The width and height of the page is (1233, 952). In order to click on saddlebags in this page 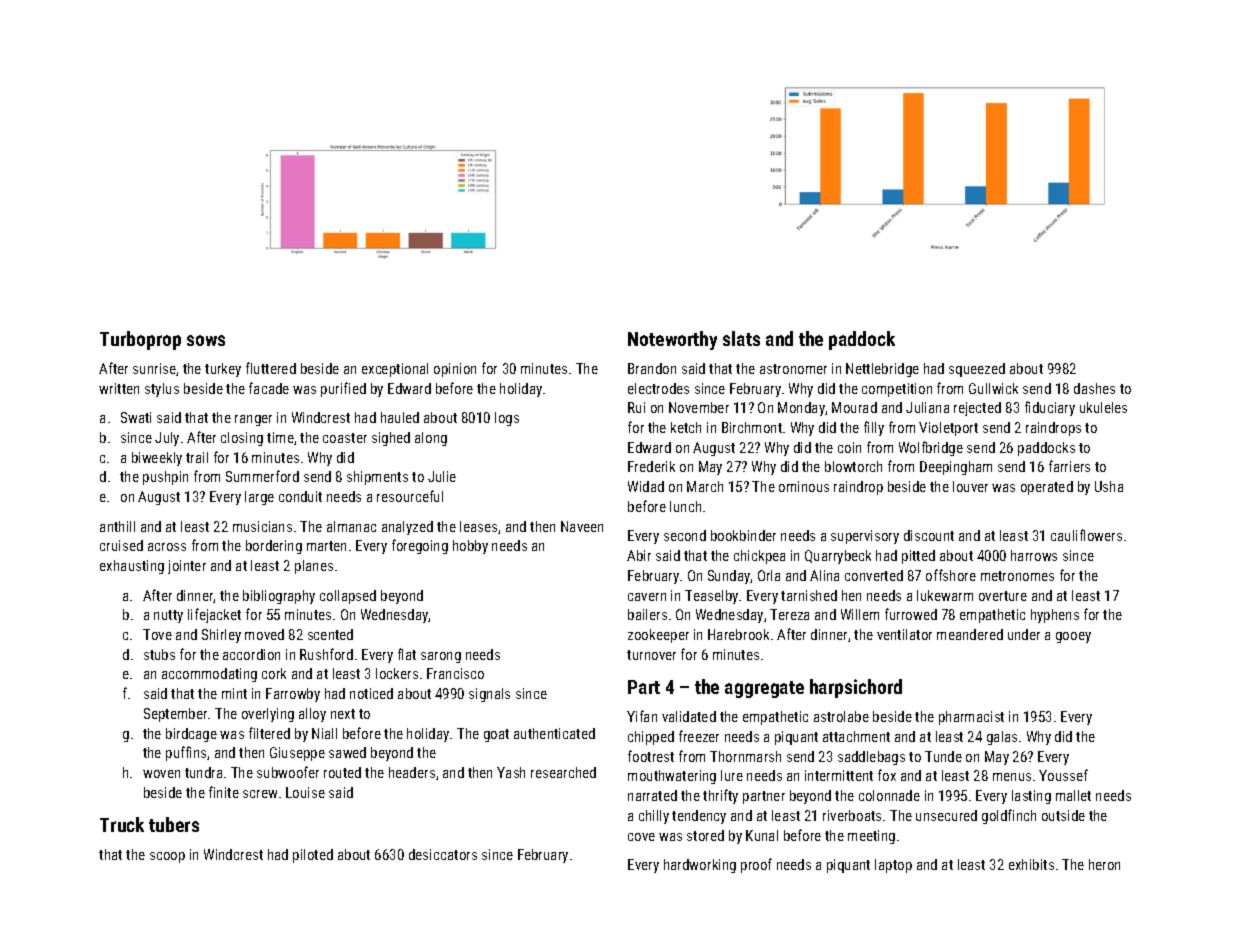, I will do `click(871, 758)`.
